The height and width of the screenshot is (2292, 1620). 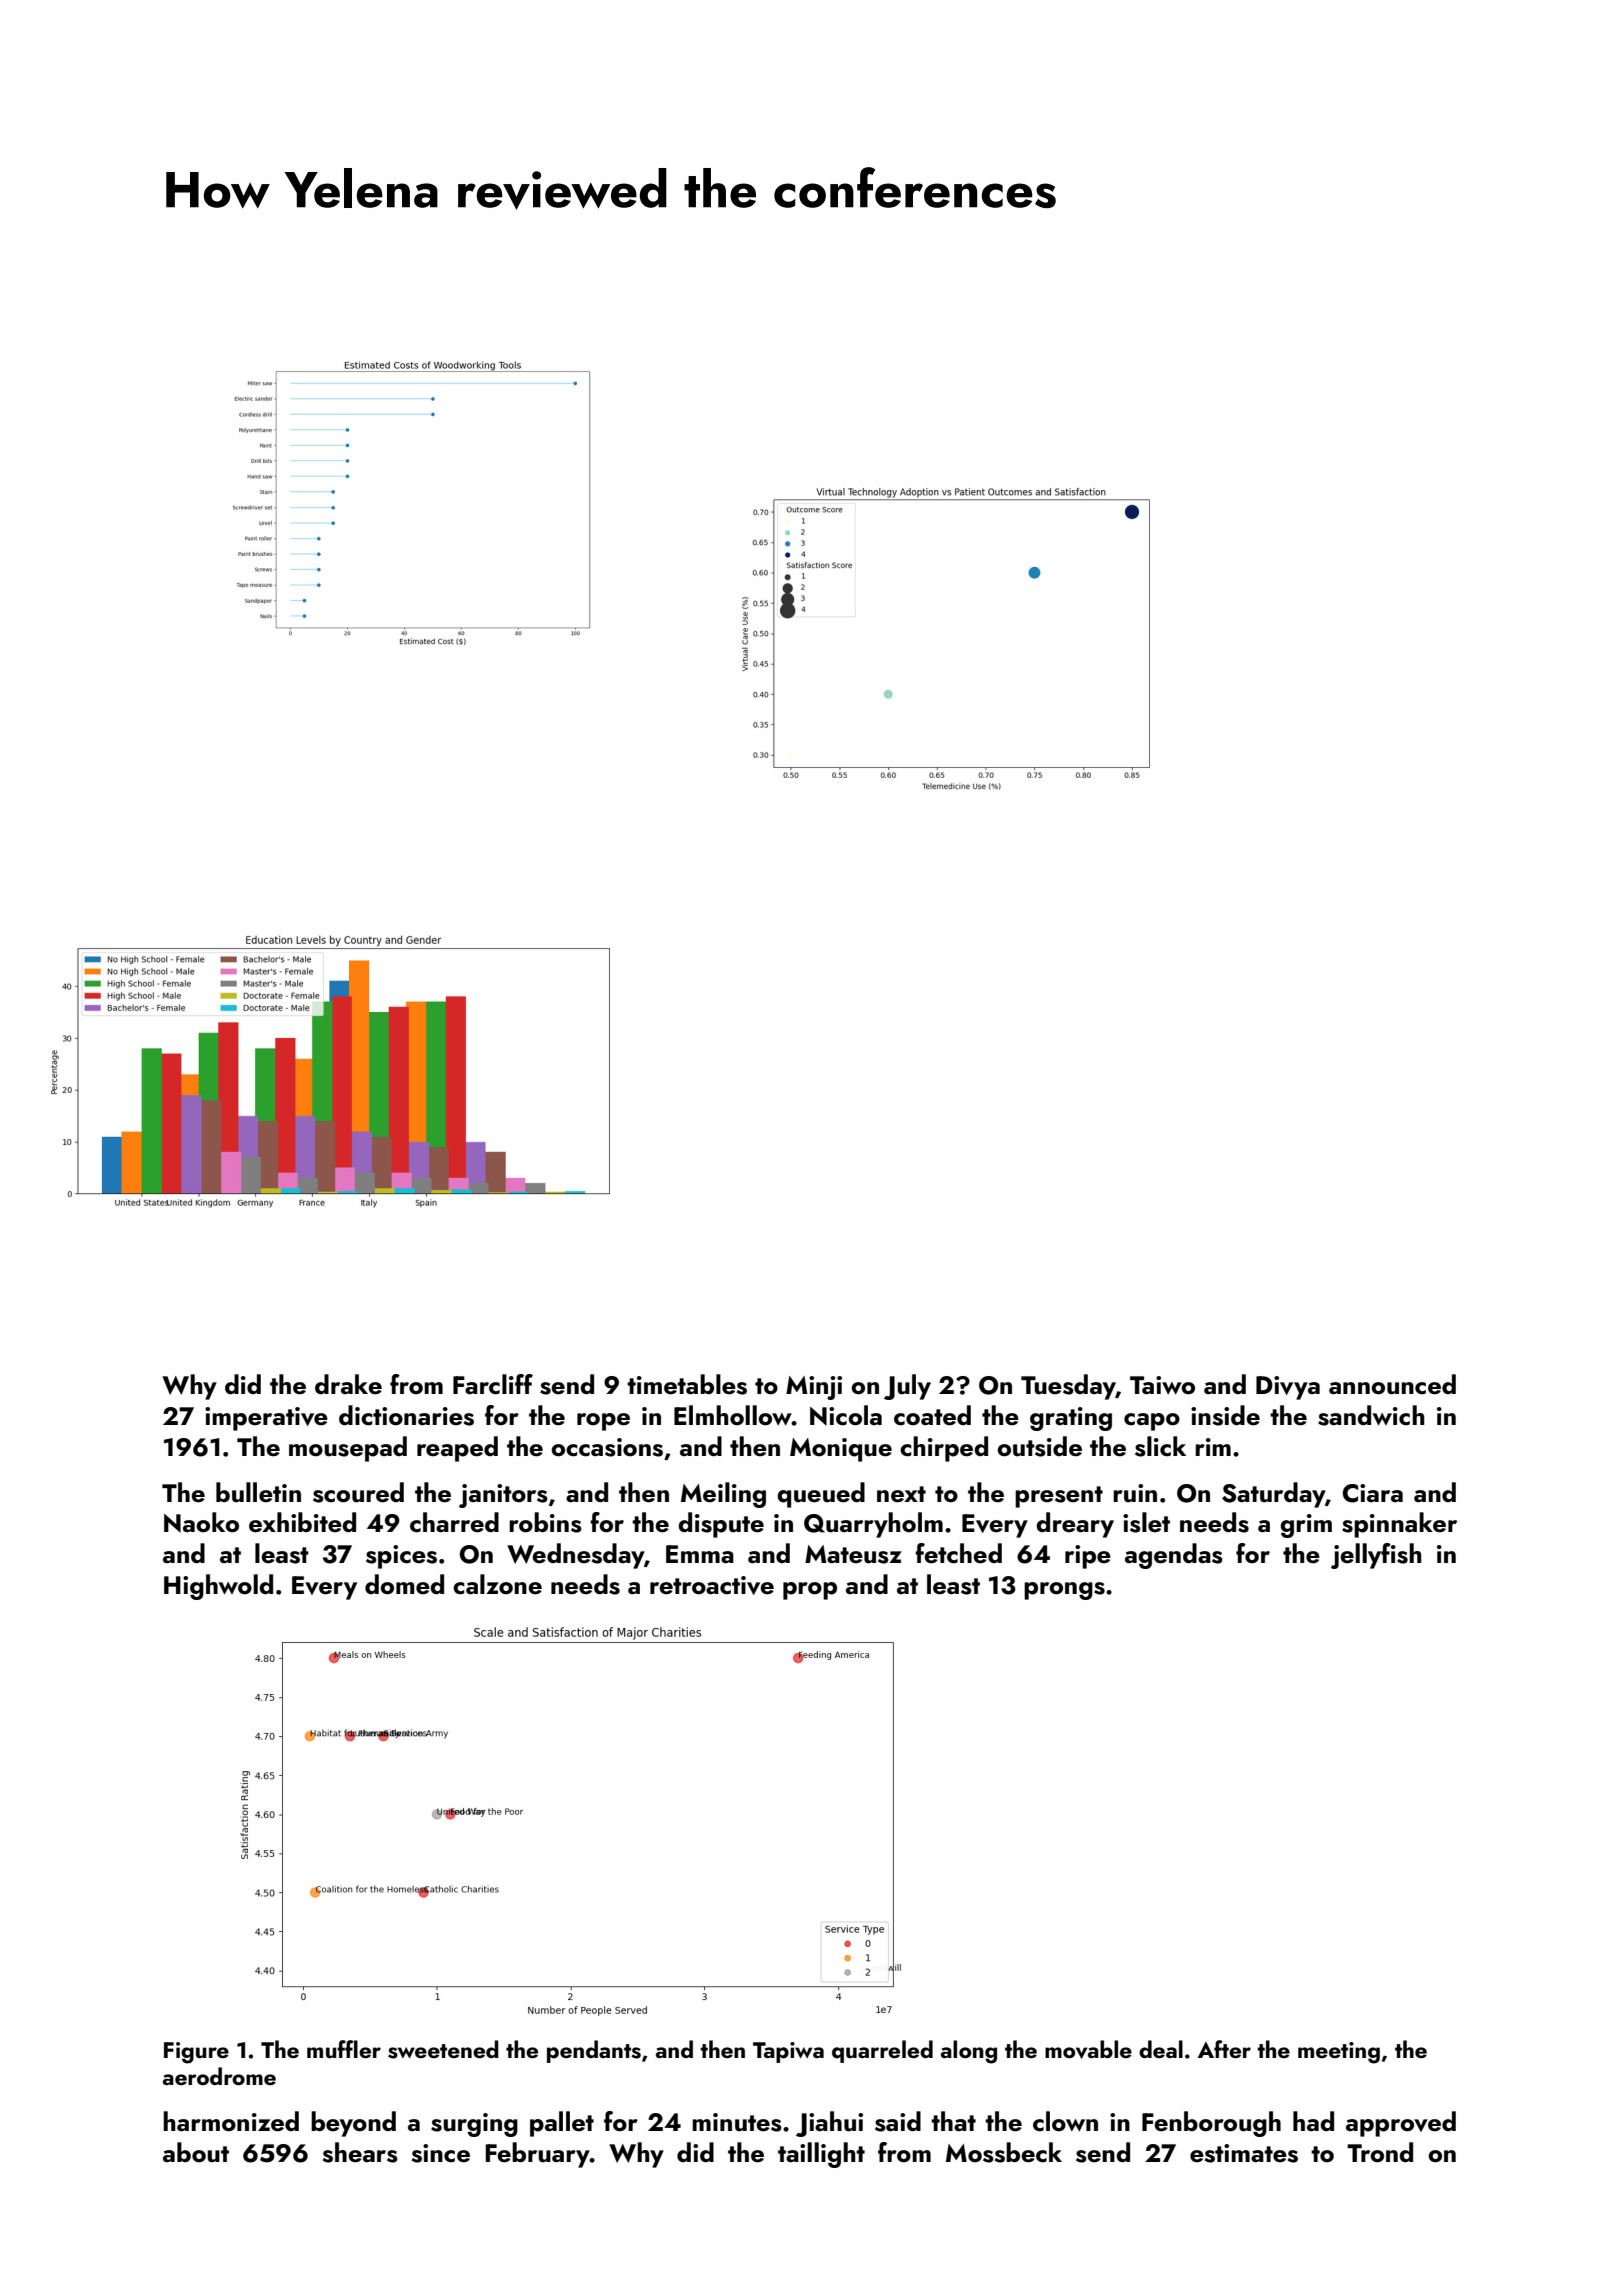 What do you see at coordinates (404, 1584) in the screenshot?
I see `domed` at bounding box center [404, 1584].
